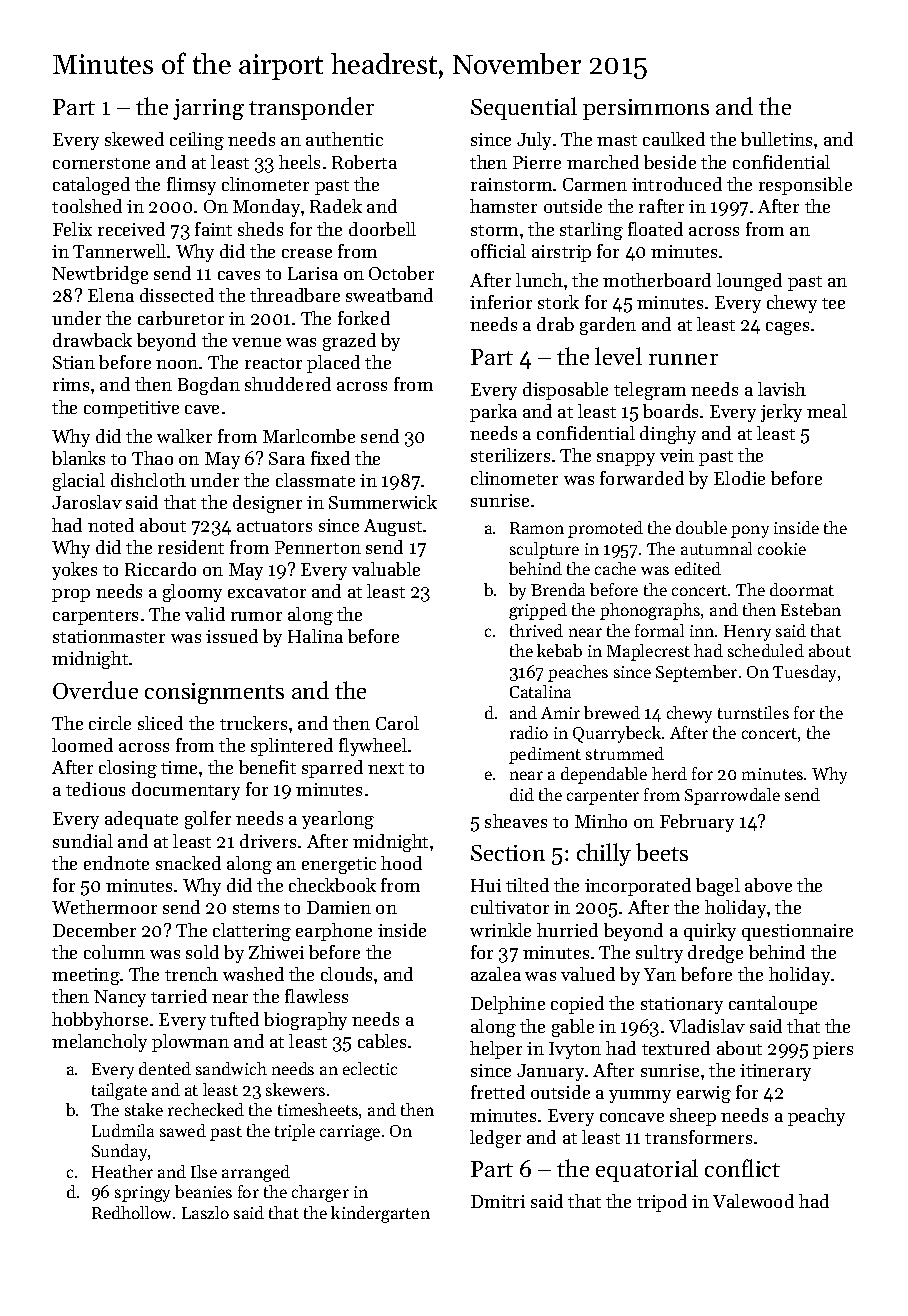  What do you see at coordinates (498, 1201) in the screenshot?
I see `Dmitri` at bounding box center [498, 1201].
